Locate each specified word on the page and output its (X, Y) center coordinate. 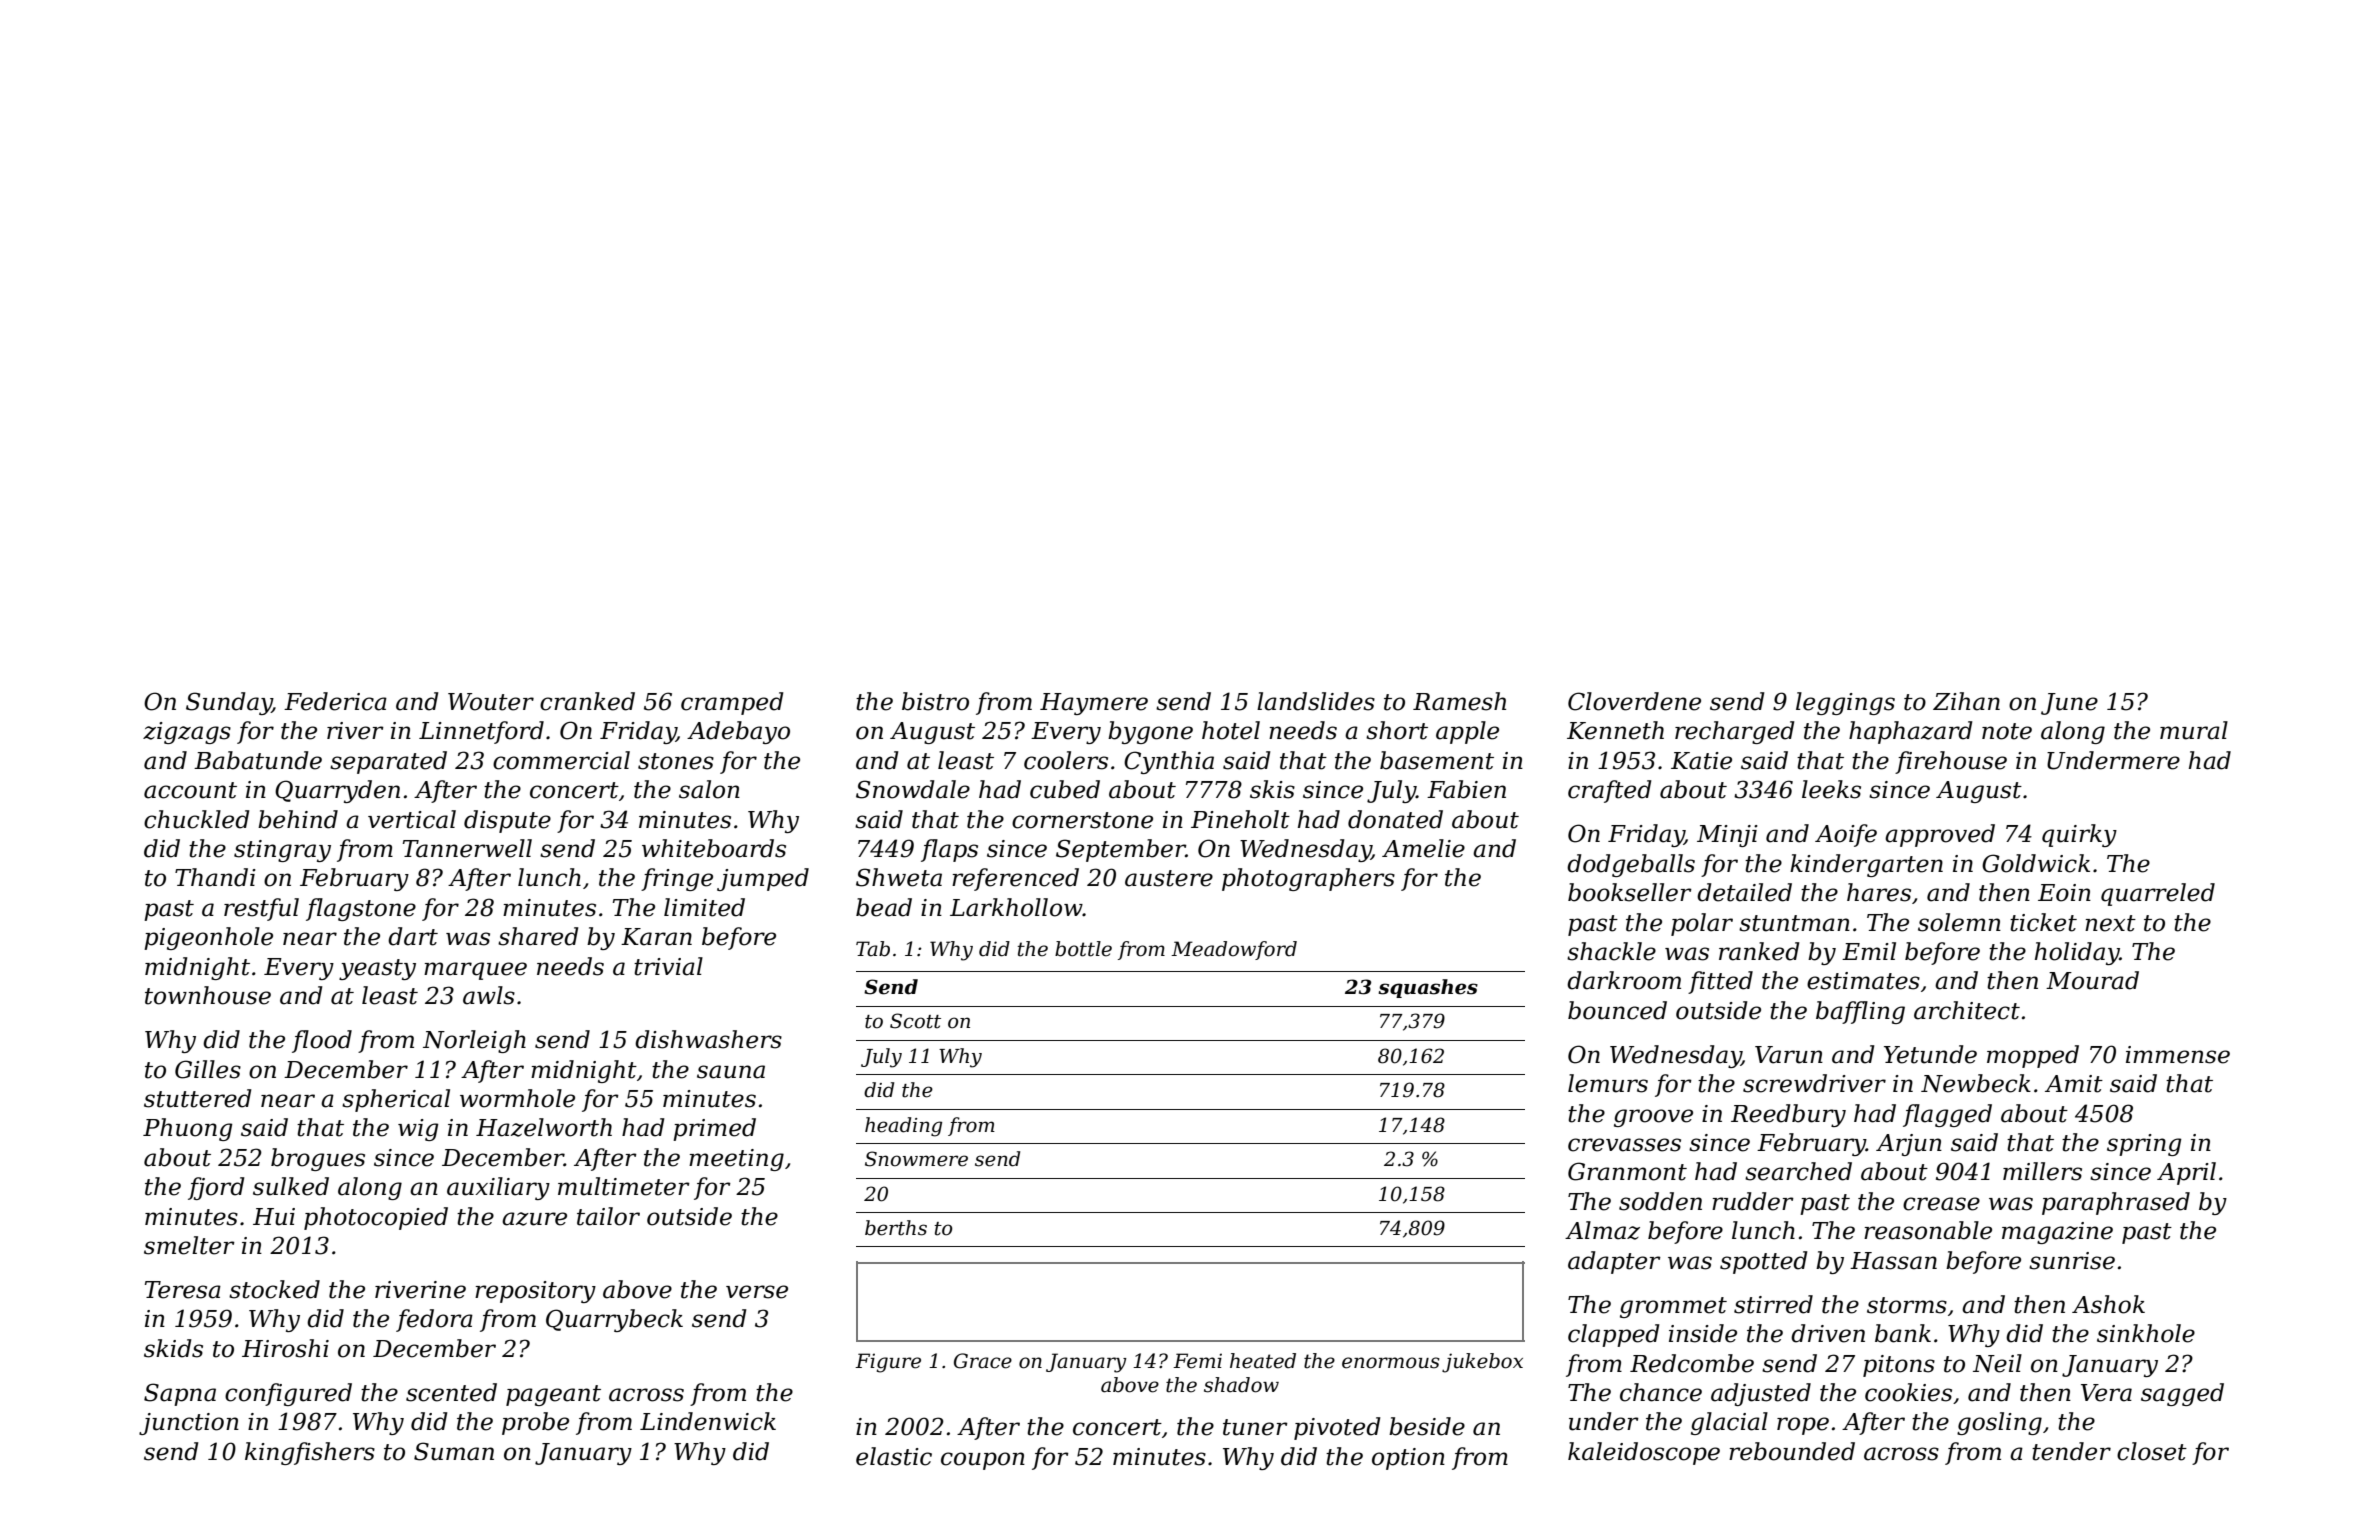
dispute (507, 821)
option (1408, 1459)
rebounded (1792, 1451)
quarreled (2158, 894)
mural (2194, 730)
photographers (1308, 879)
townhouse (208, 995)
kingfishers (310, 1453)
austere (1169, 878)
